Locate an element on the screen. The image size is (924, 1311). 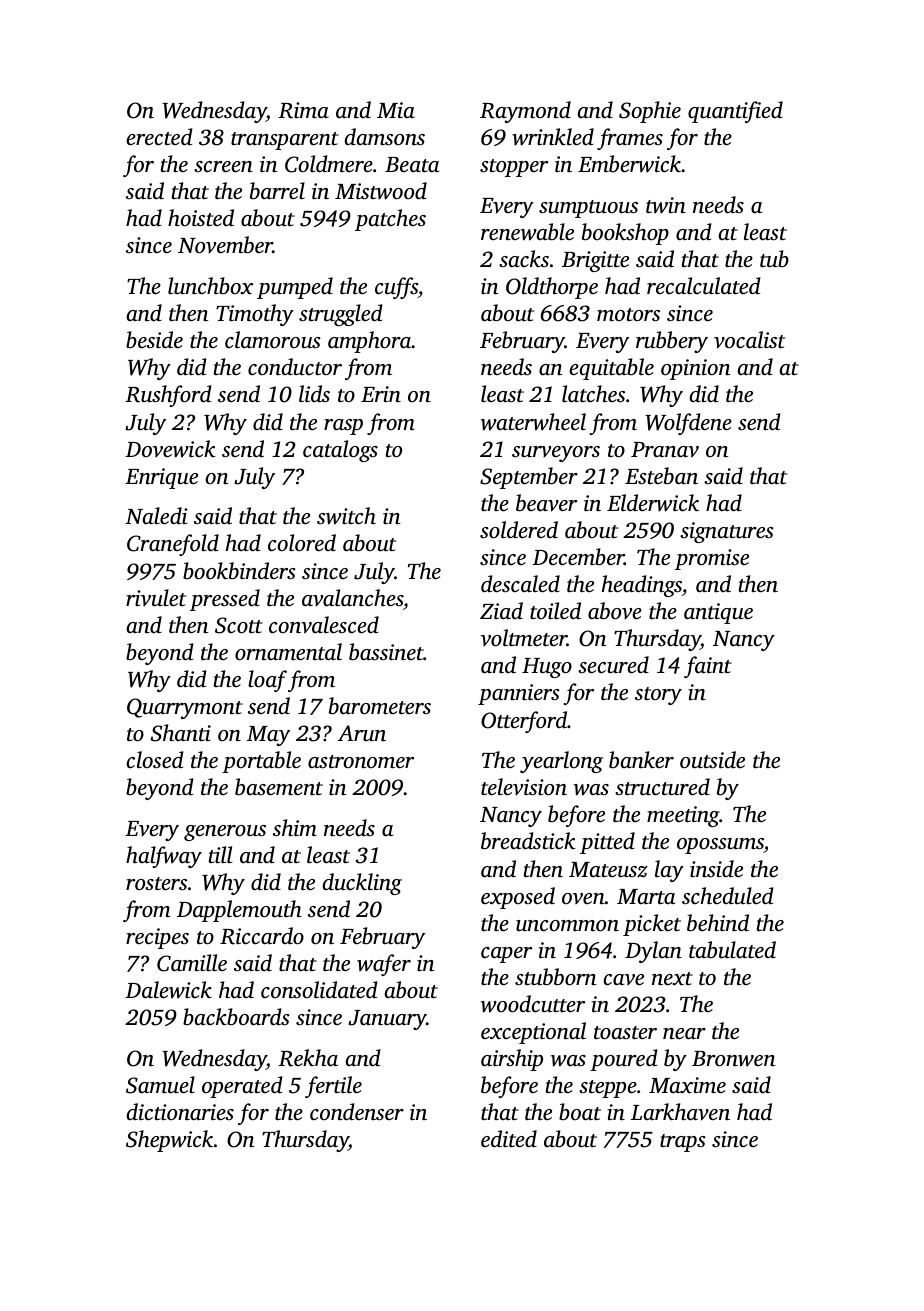
stubborn is located at coordinates (555, 977).
